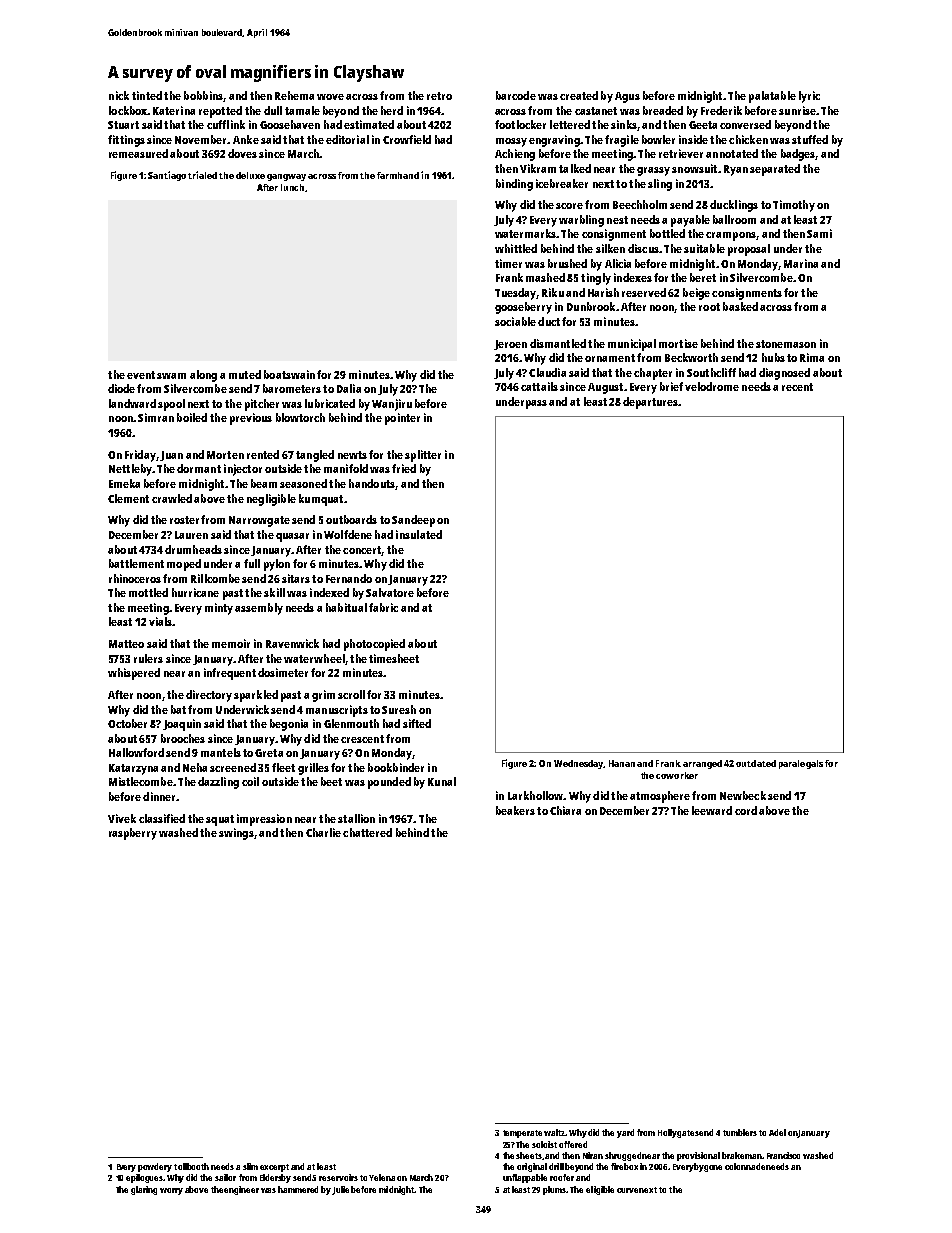 The width and height of the screenshot is (952, 1233). I want to click on leeward, so click(712, 810).
